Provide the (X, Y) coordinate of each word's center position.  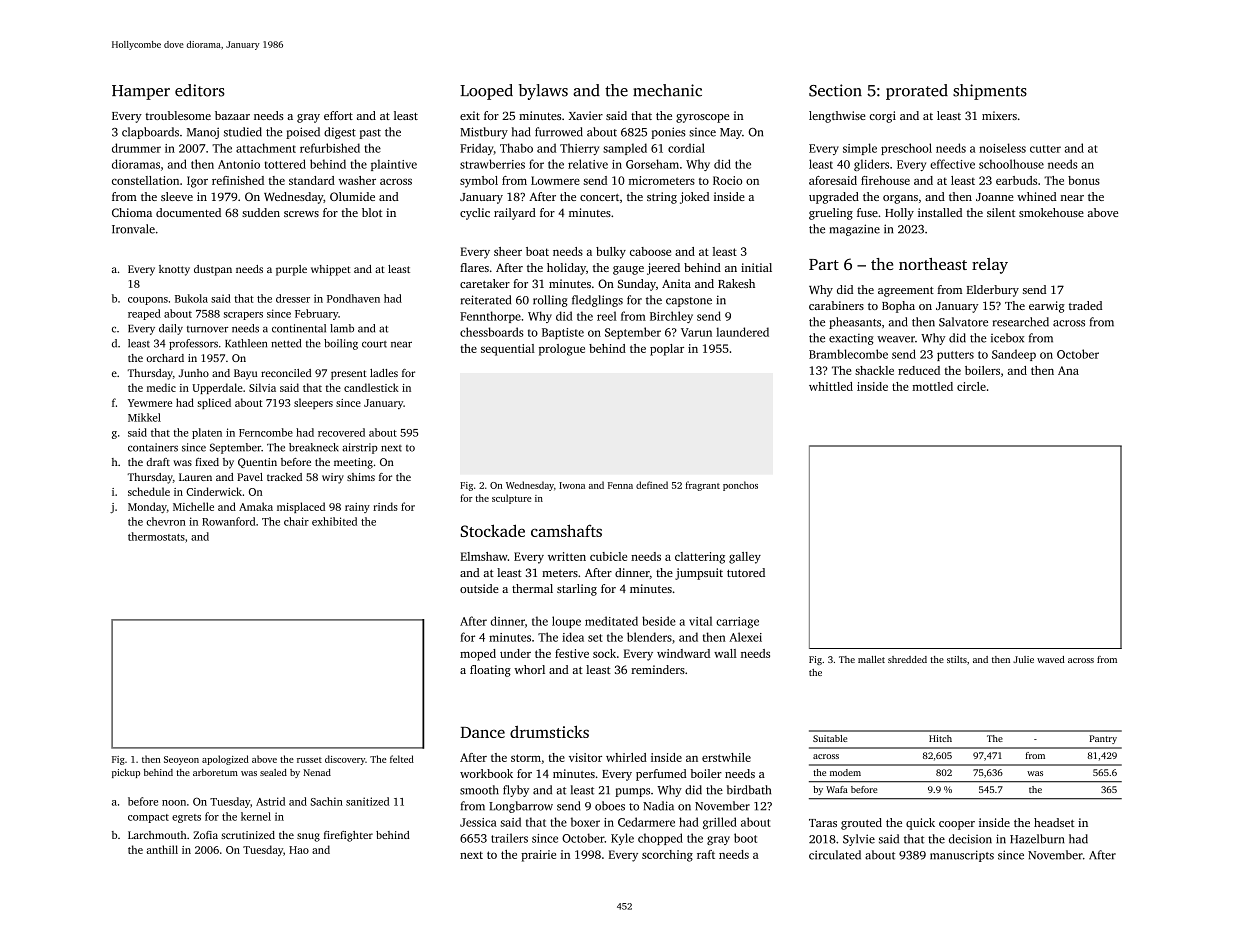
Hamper (141, 92)
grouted (861, 824)
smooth (479, 790)
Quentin (257, 463)
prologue (562, 350)
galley (745, 558)
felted (402, 759)
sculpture (512, 499)
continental (299, 328)
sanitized (367, 801)
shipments (990, 92)
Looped (486, 92)
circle (971, 386)
